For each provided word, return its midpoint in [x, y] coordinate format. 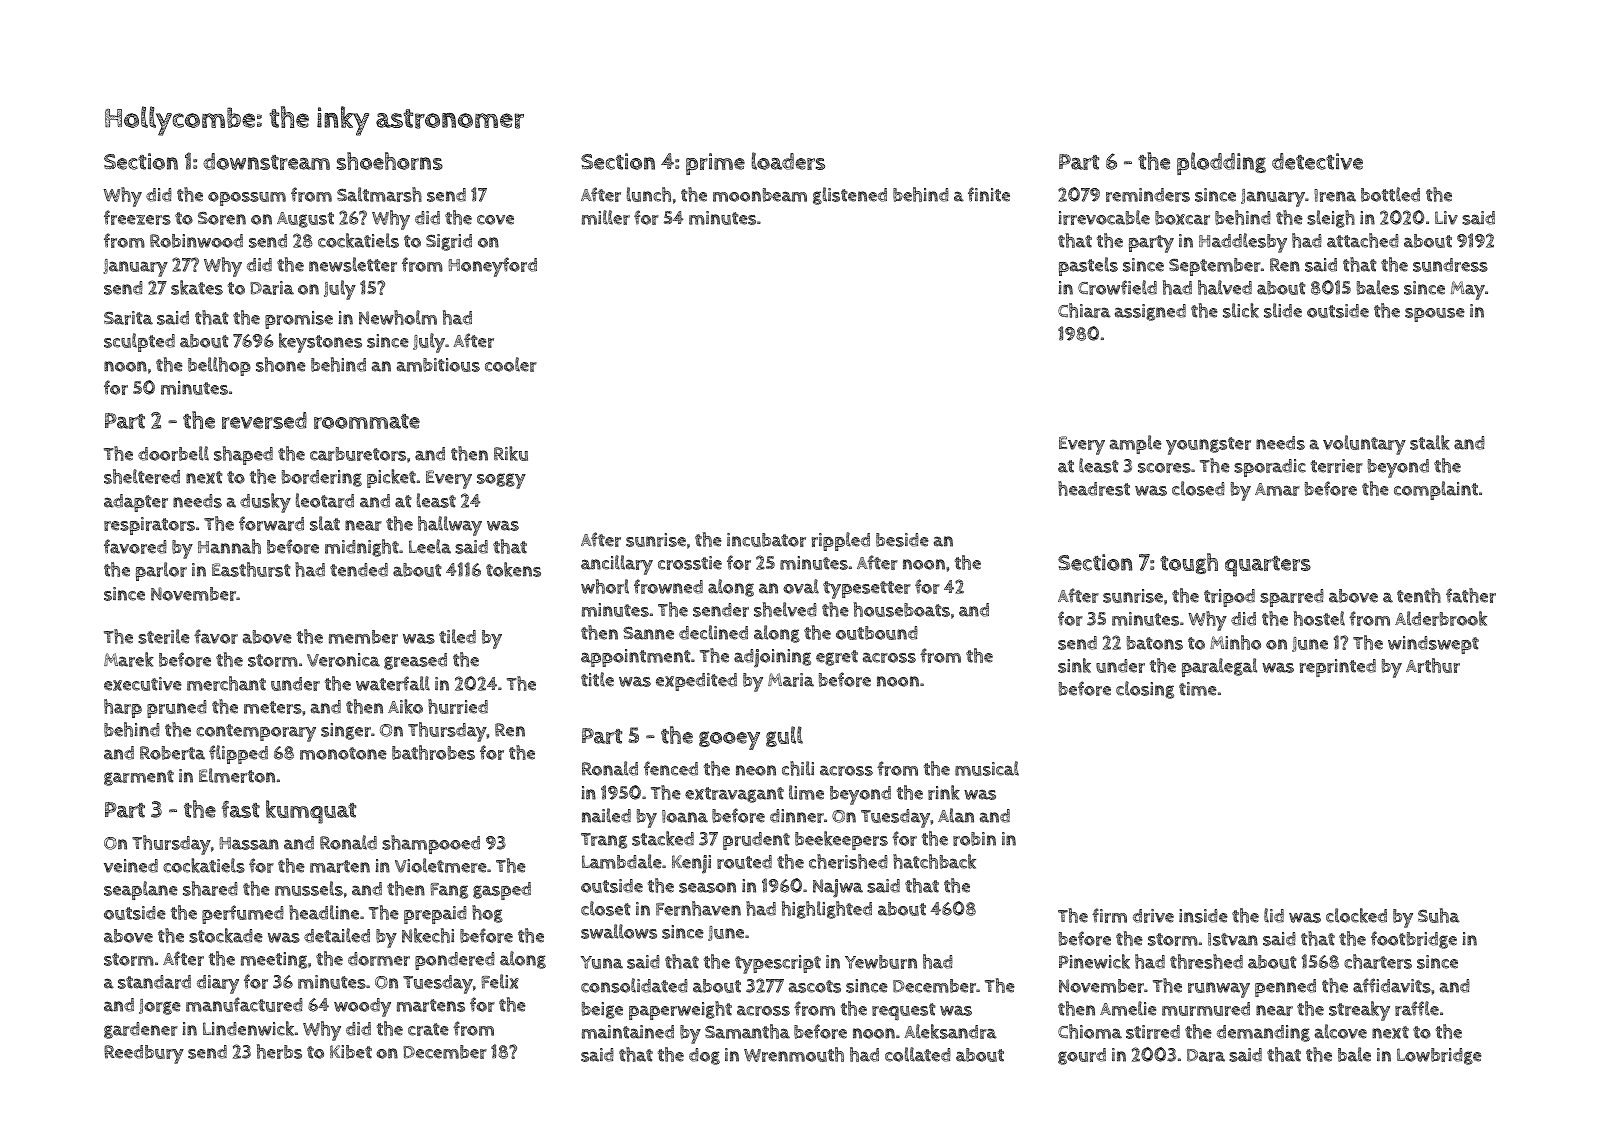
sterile [164, 636]
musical [987, 768]
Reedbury [144, 1054]
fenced [671, 768]
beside [902, 540]
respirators [149, 526]
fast [241, 809]
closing [1145, 690]
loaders [788, 161]
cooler [511, 364]
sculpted [139, 342]
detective [1317, 161]
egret [837, 658]
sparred [1292, 598]
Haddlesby [1243, 243]
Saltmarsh [379, 194]
